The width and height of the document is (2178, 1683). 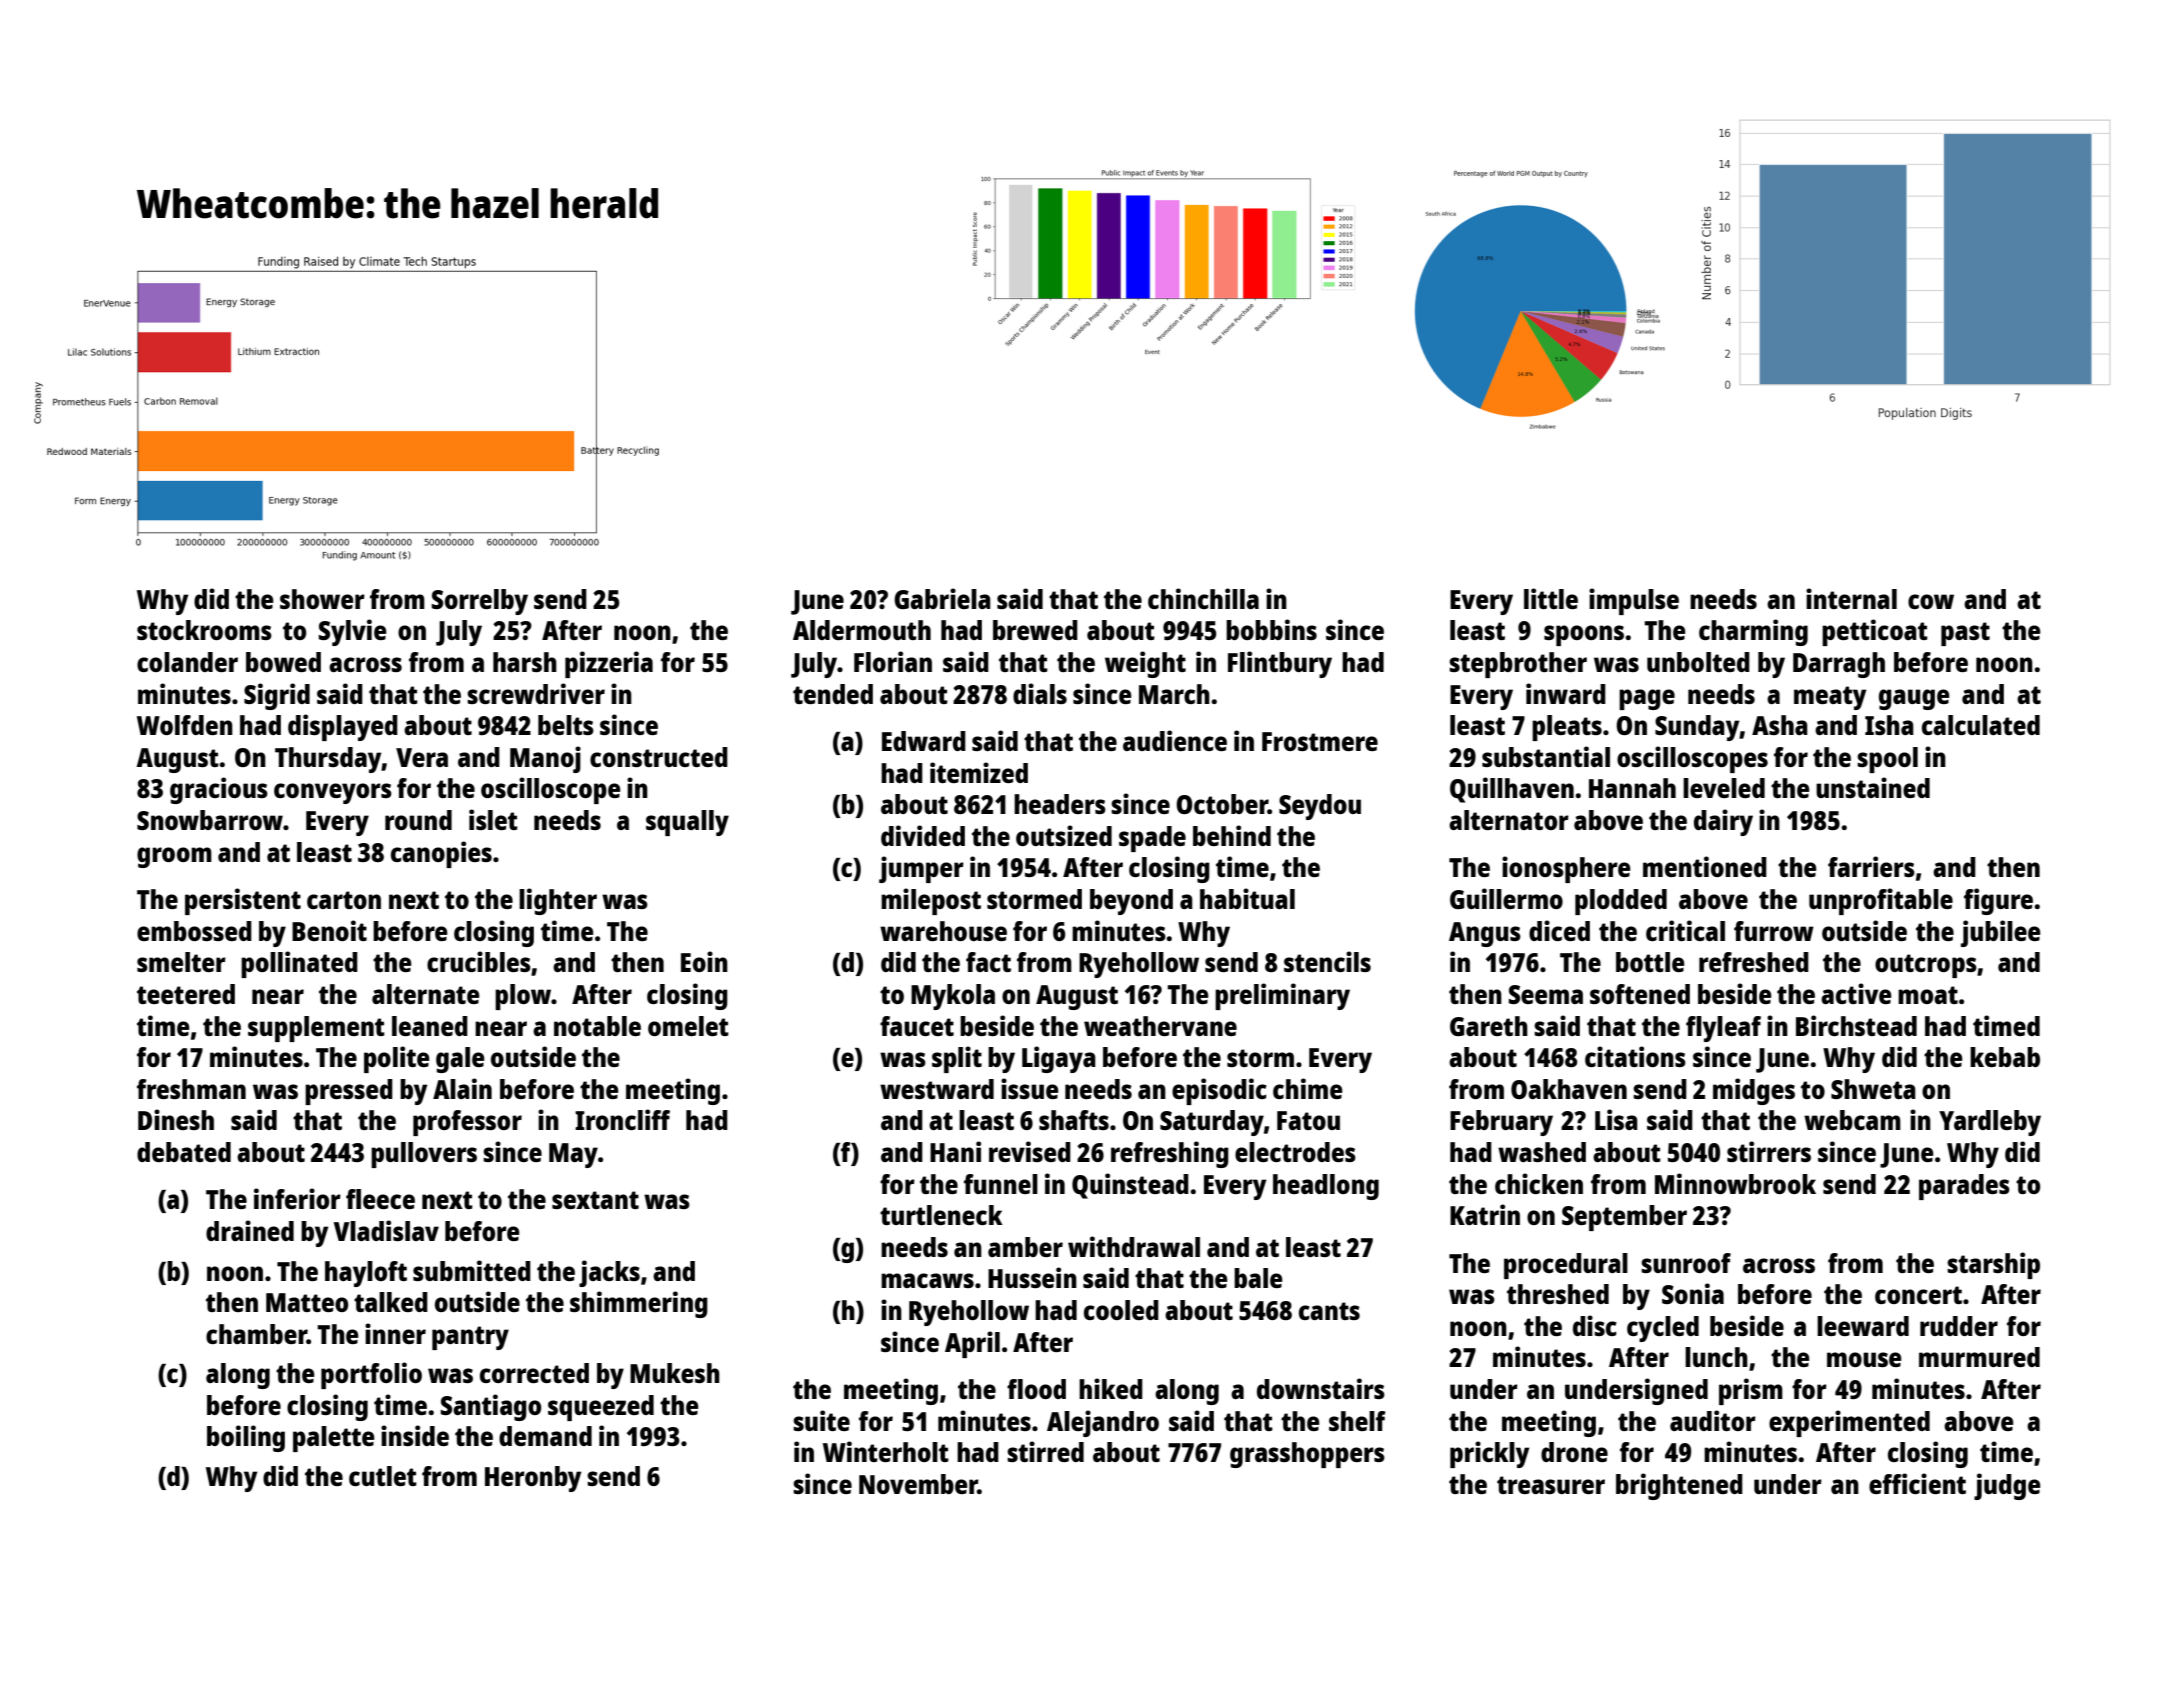 What do you see at coordinates (1964, 1187) in the document?
I see `parades` at bounding box center [1964, 1187].
